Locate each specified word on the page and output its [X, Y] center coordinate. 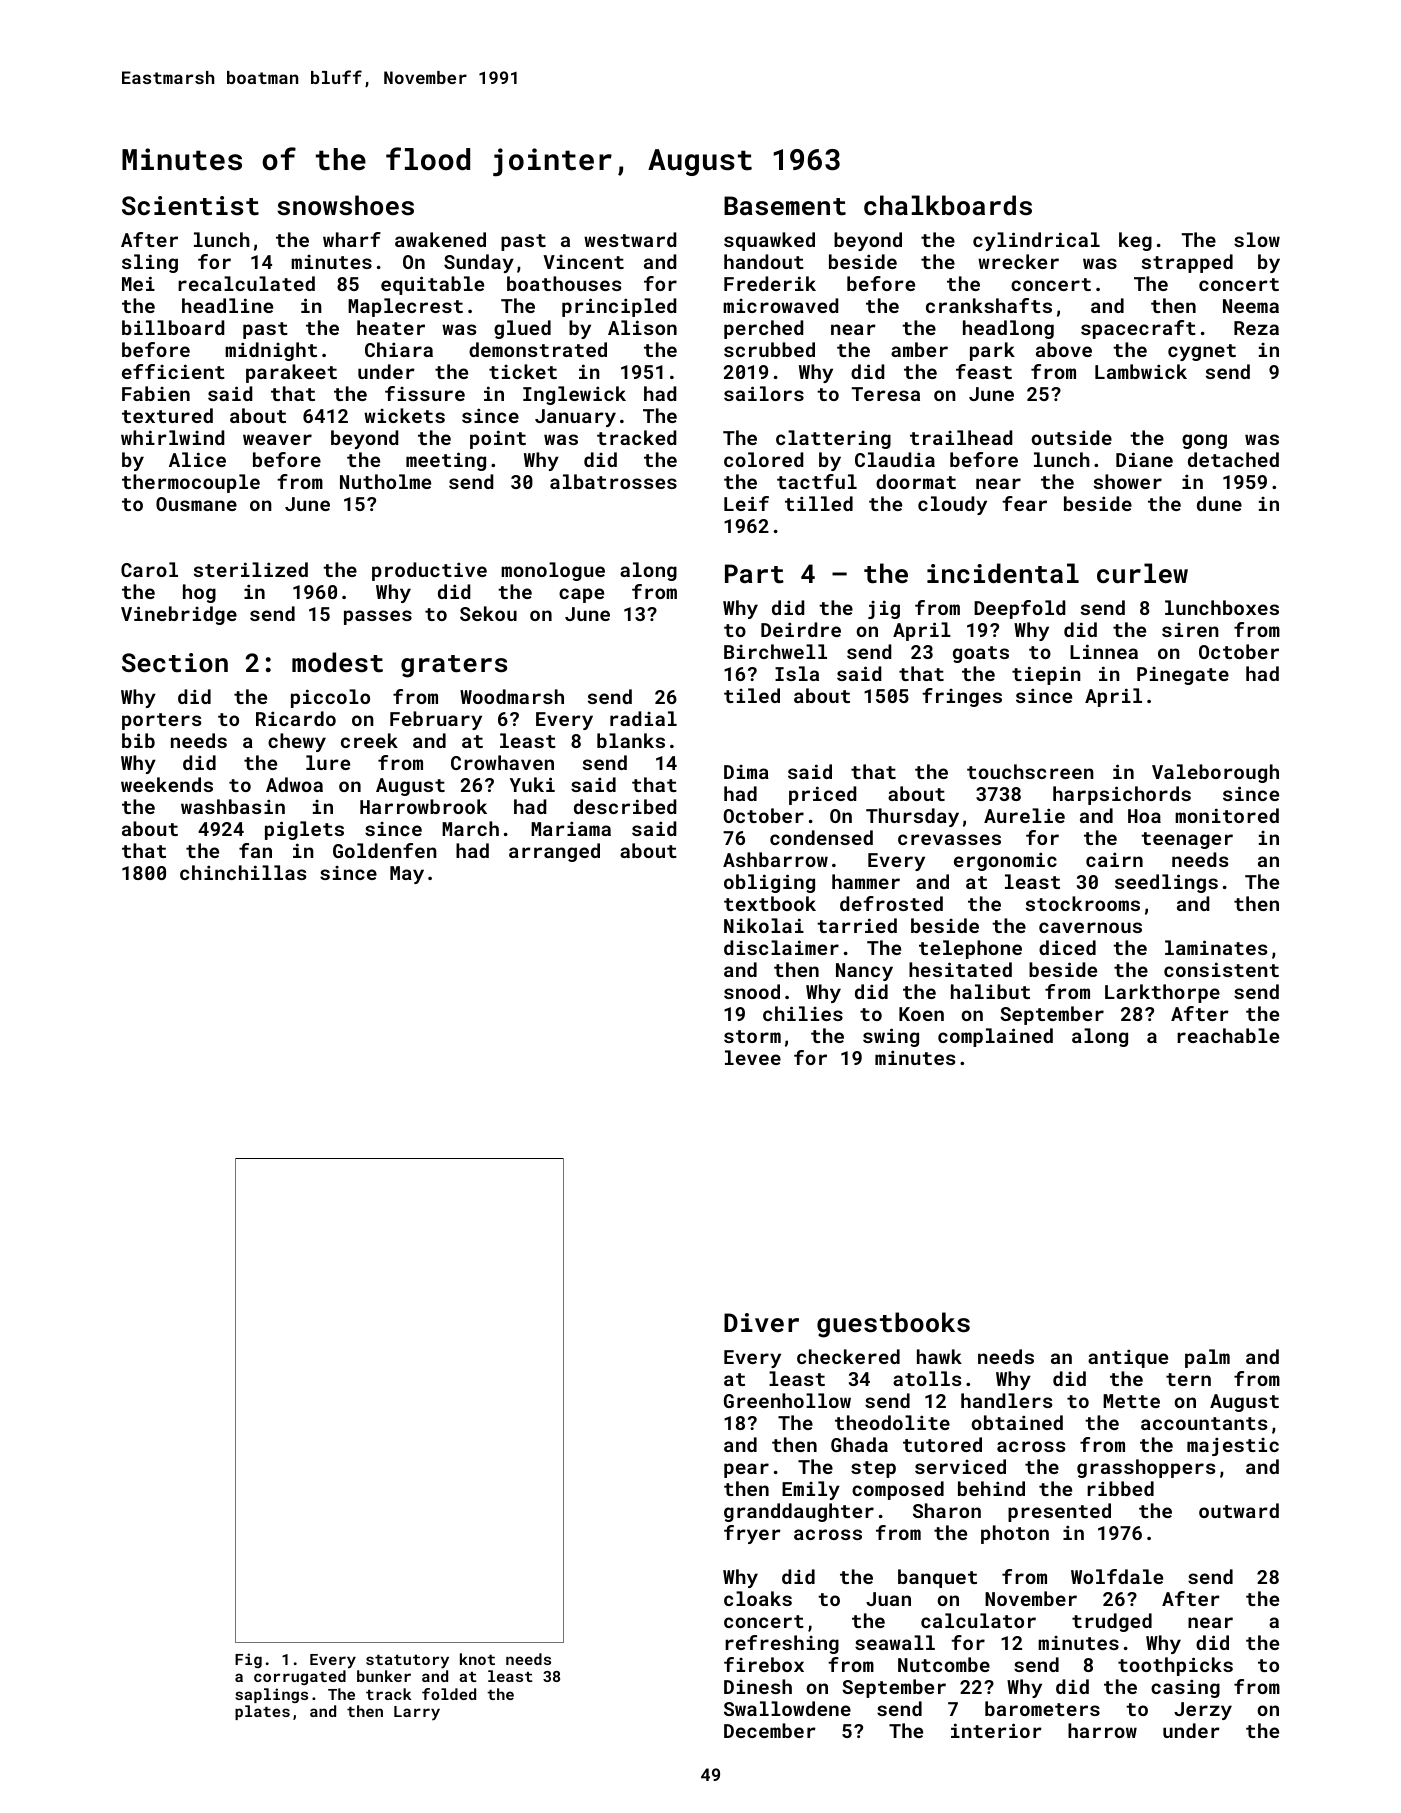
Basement [785, 206]
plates [262, 1712]
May [407, 875]
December [770, 1730]
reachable [1228, 1035]
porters [161, 721]
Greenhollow [787, 1400]
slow [1257, 239]
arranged [554, 852]
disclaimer [781, 947]
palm [1207, 1358]
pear [746, 1470]
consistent [1221, 969]
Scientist [190, 206]
